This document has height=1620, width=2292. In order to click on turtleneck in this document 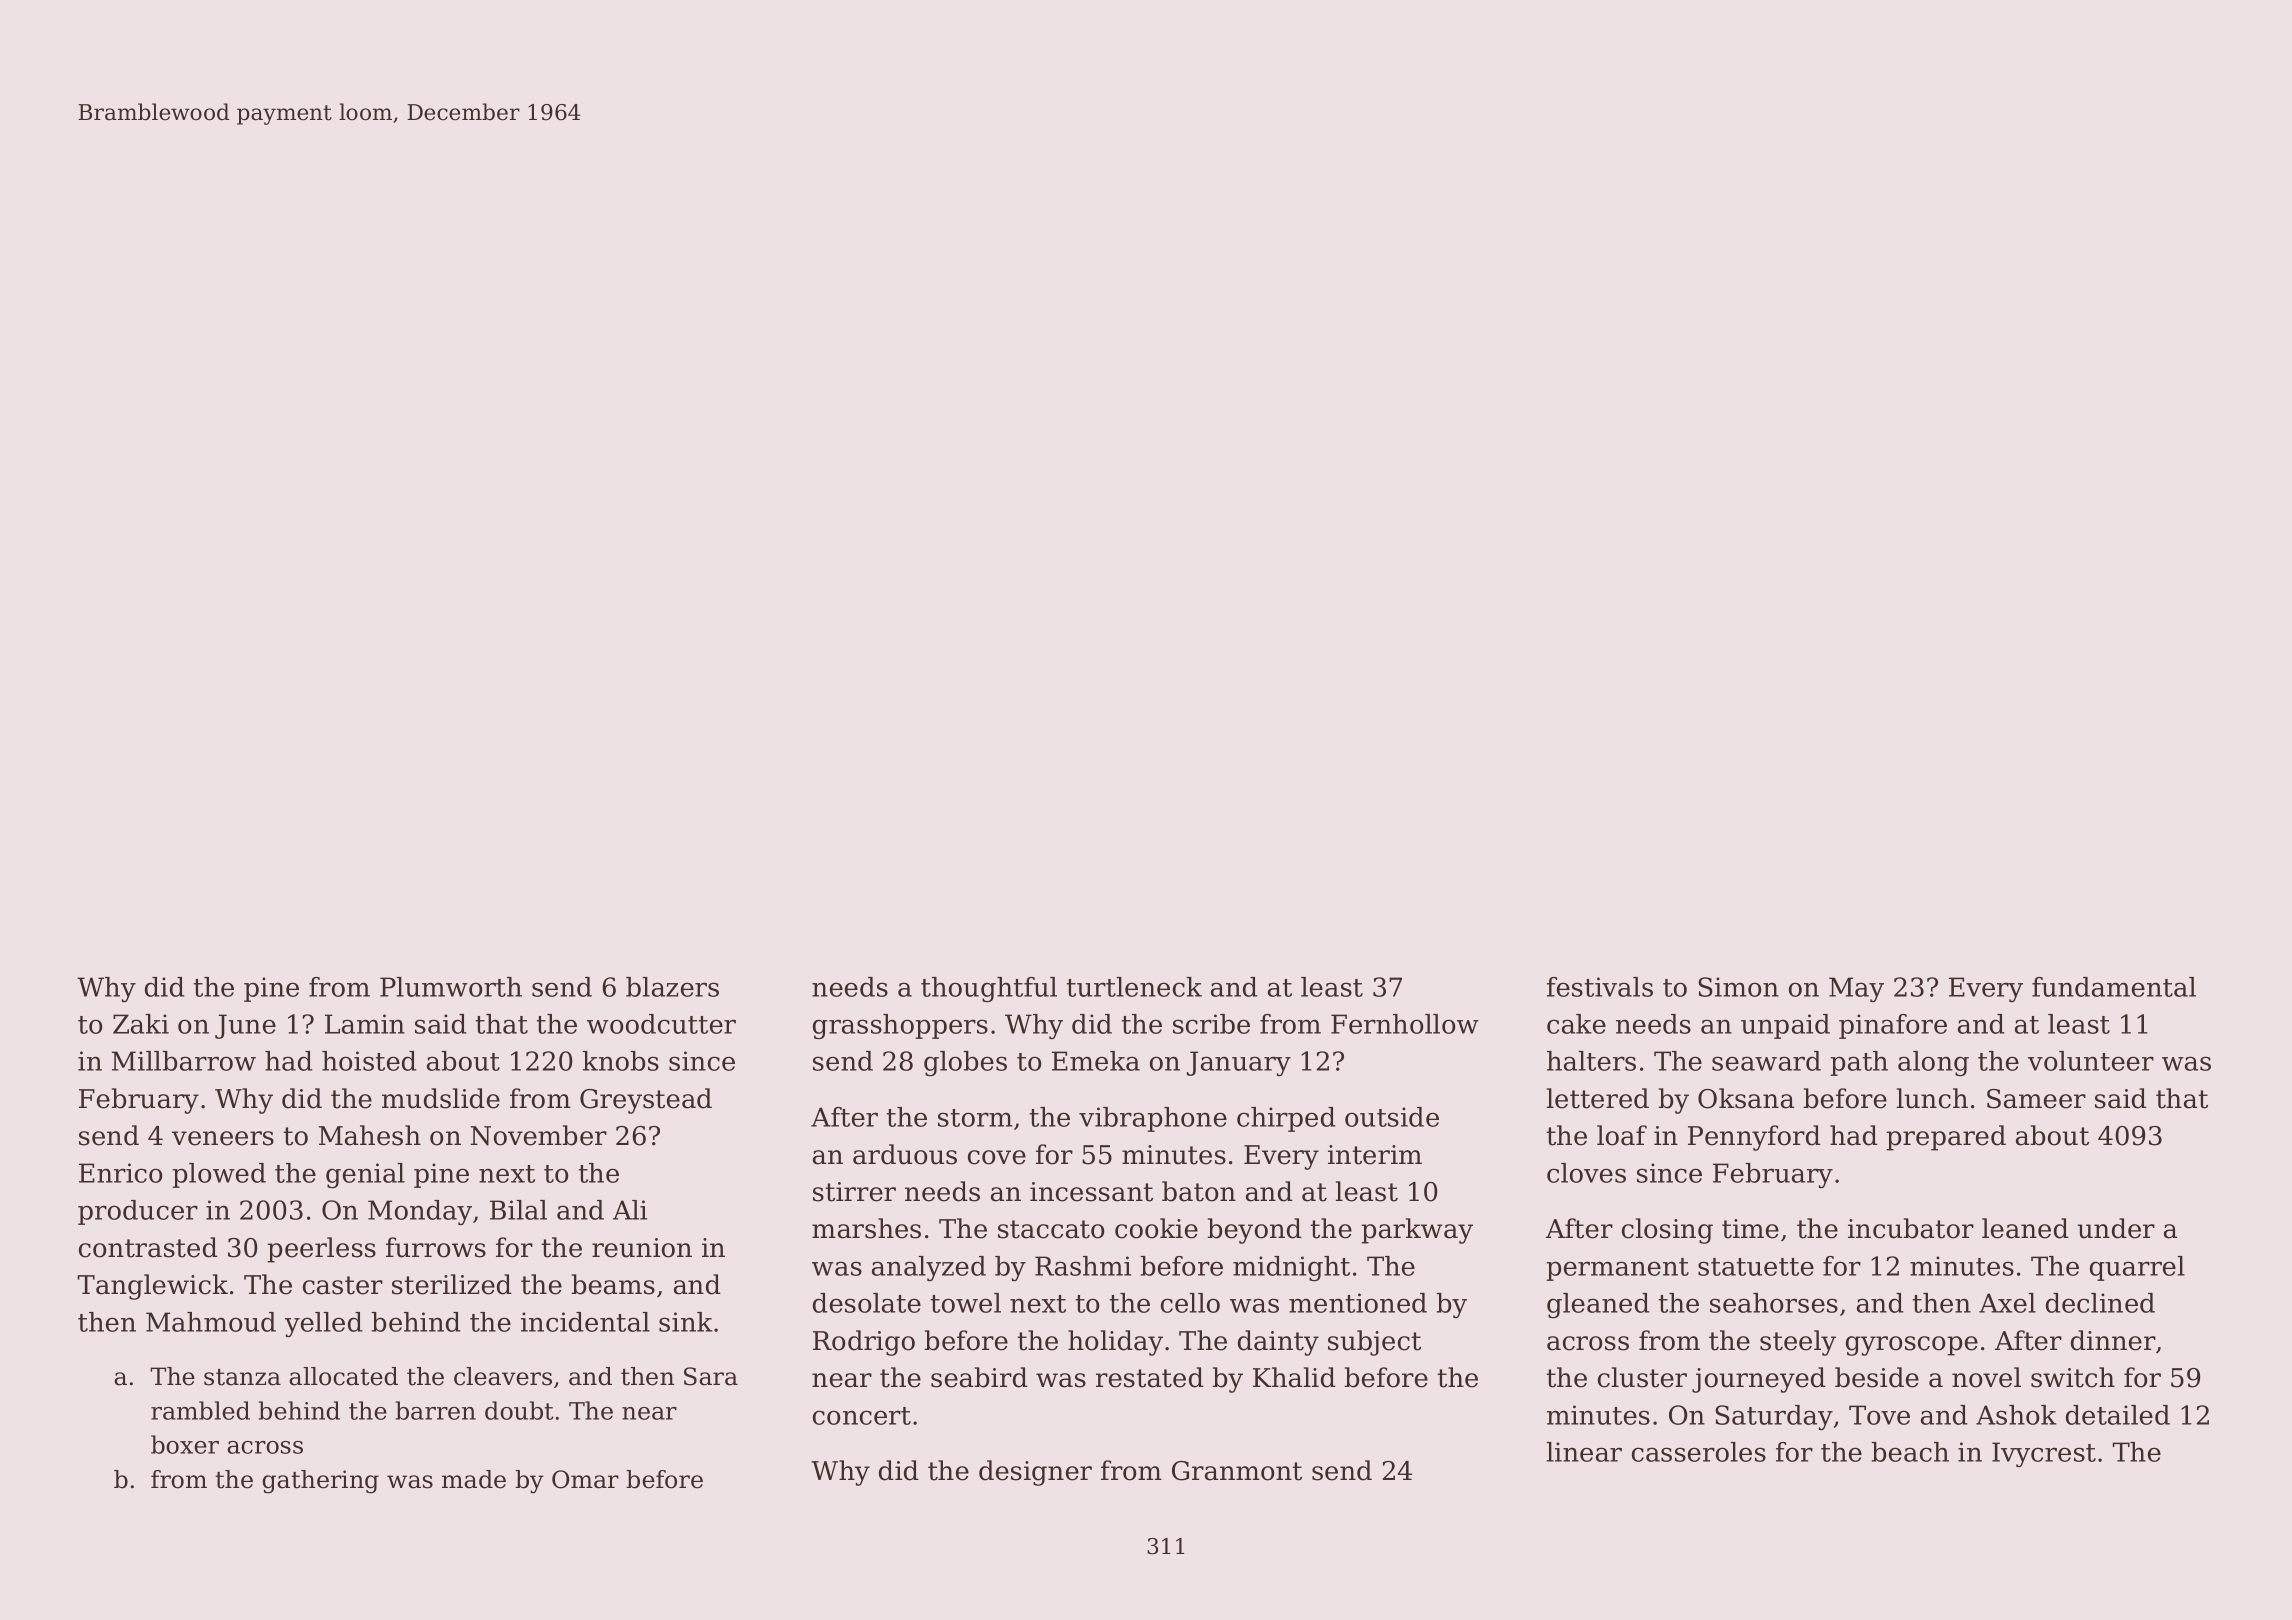, I will do `click(1134, 987)`.
